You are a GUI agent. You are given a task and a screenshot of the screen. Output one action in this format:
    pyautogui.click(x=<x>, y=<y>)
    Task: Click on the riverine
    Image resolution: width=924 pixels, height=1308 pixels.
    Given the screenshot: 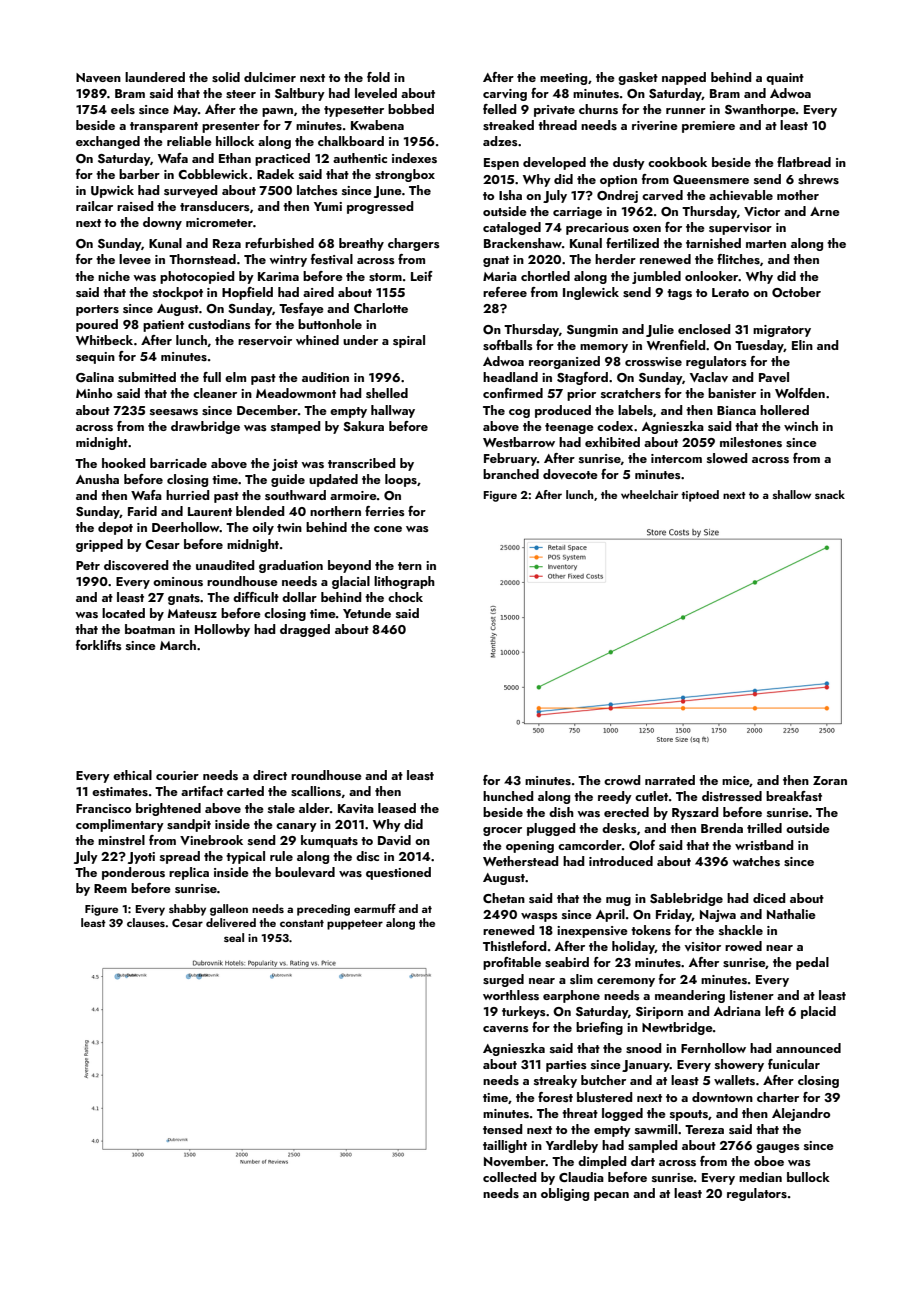 What is the action you would take?
    pyautogui.click(x=655, y=125)
